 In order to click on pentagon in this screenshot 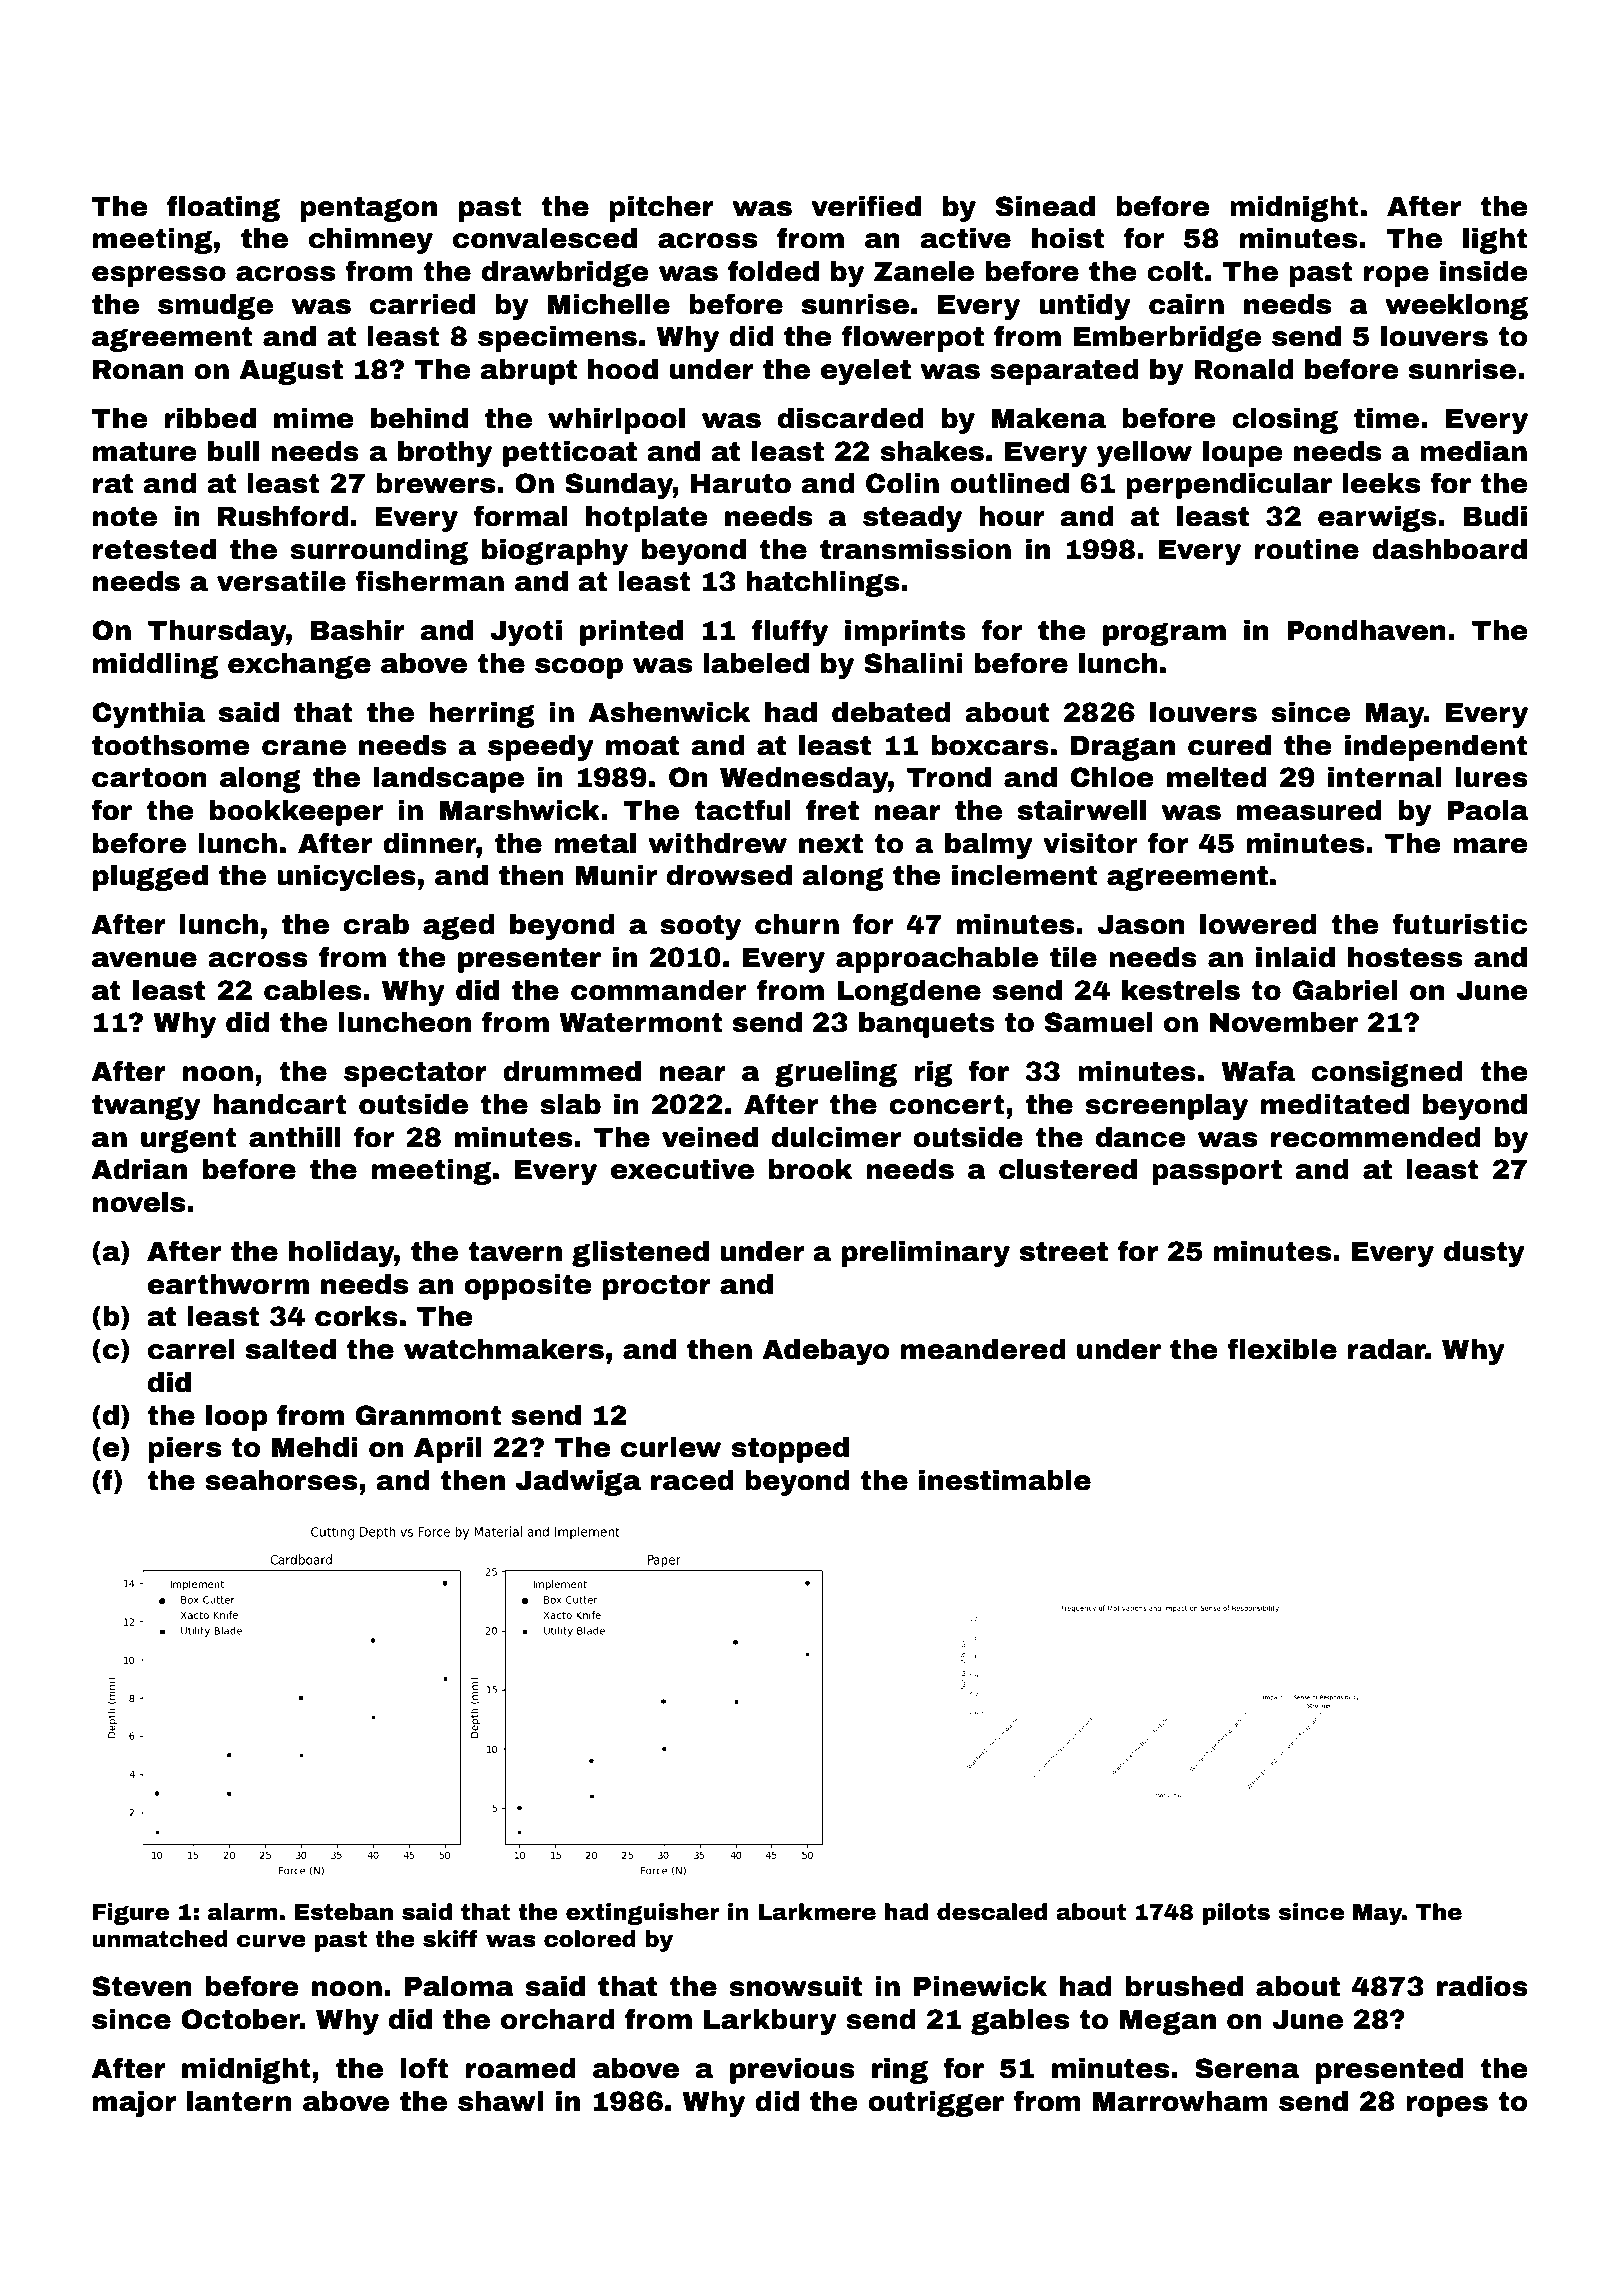, I will do `click(368, 209)`.
